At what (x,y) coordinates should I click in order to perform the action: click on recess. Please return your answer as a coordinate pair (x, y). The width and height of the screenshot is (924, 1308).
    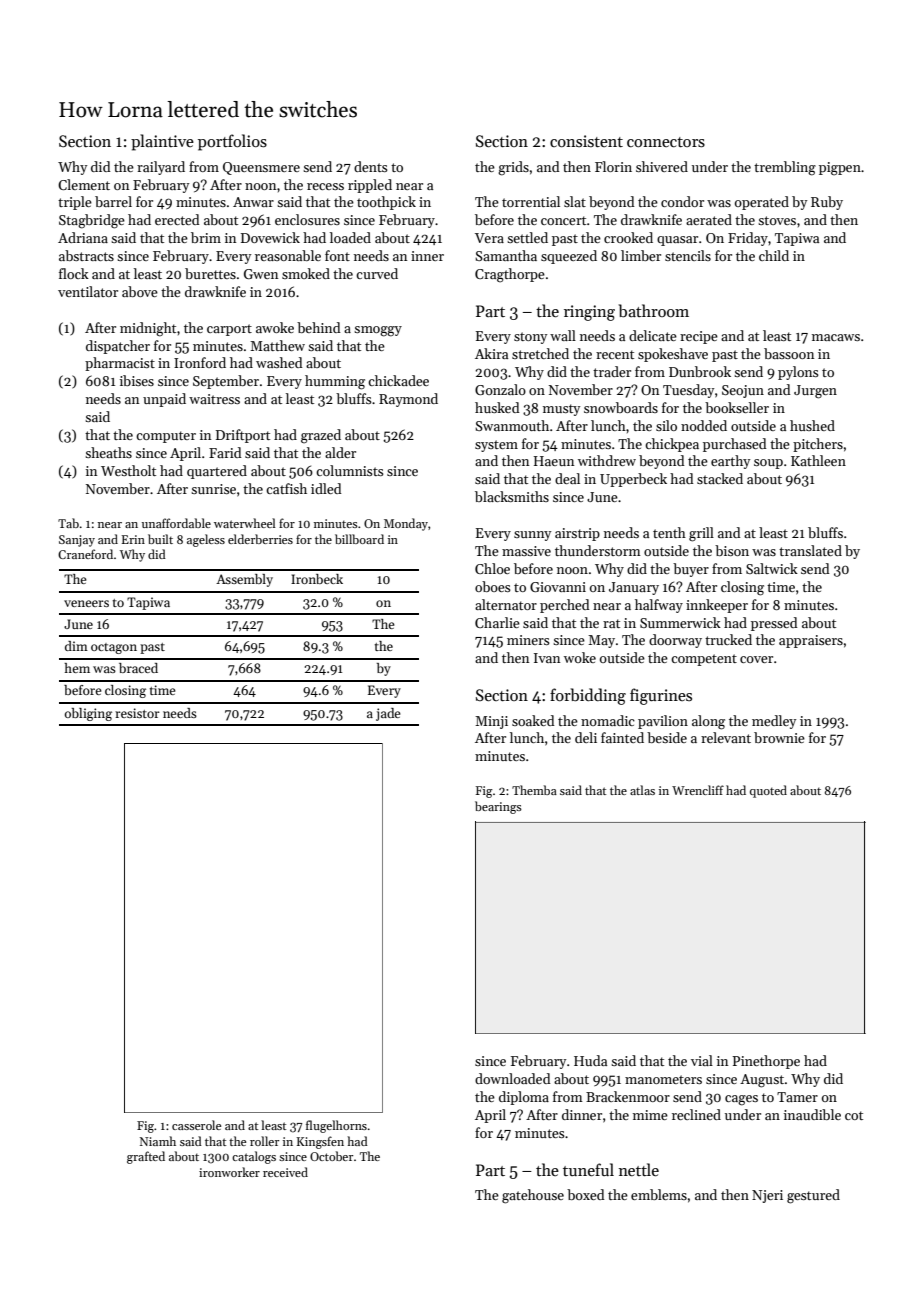
    Looking at the image, I should click on (325, 186).
